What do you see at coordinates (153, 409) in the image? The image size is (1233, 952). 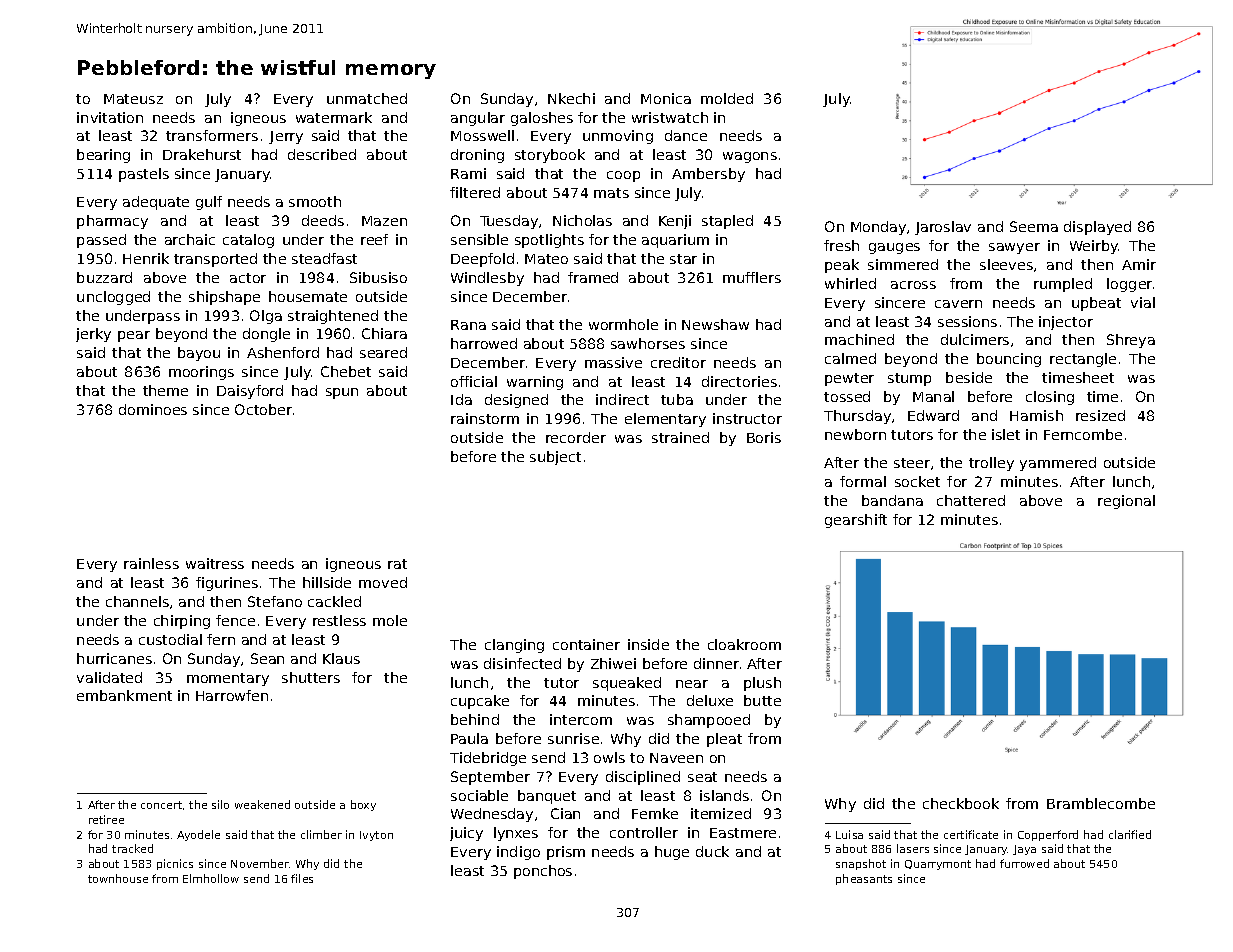 I see `dominoes` at bounding box center [153, 409].
